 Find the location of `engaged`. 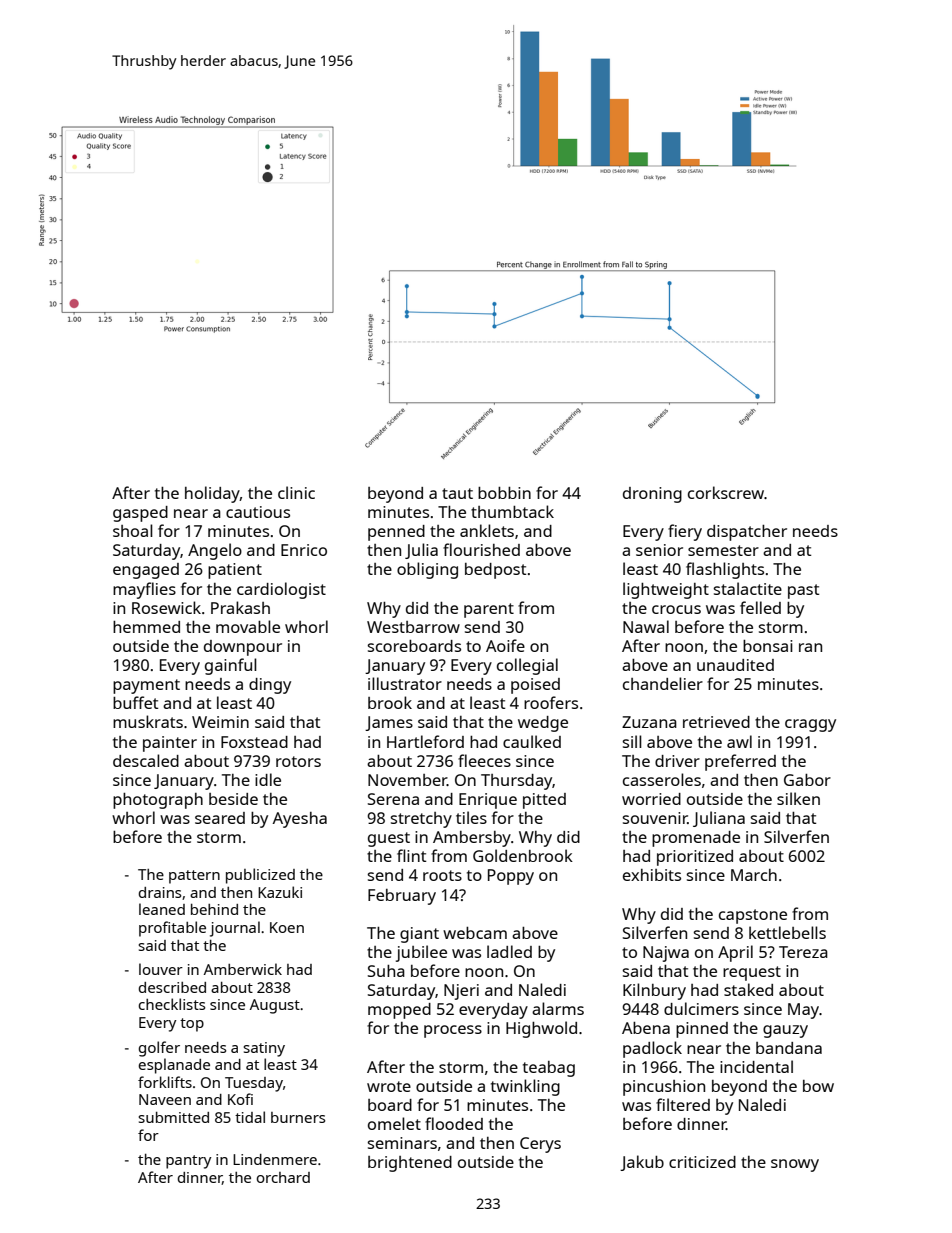

engaged is located at coordinates (146, 571).
